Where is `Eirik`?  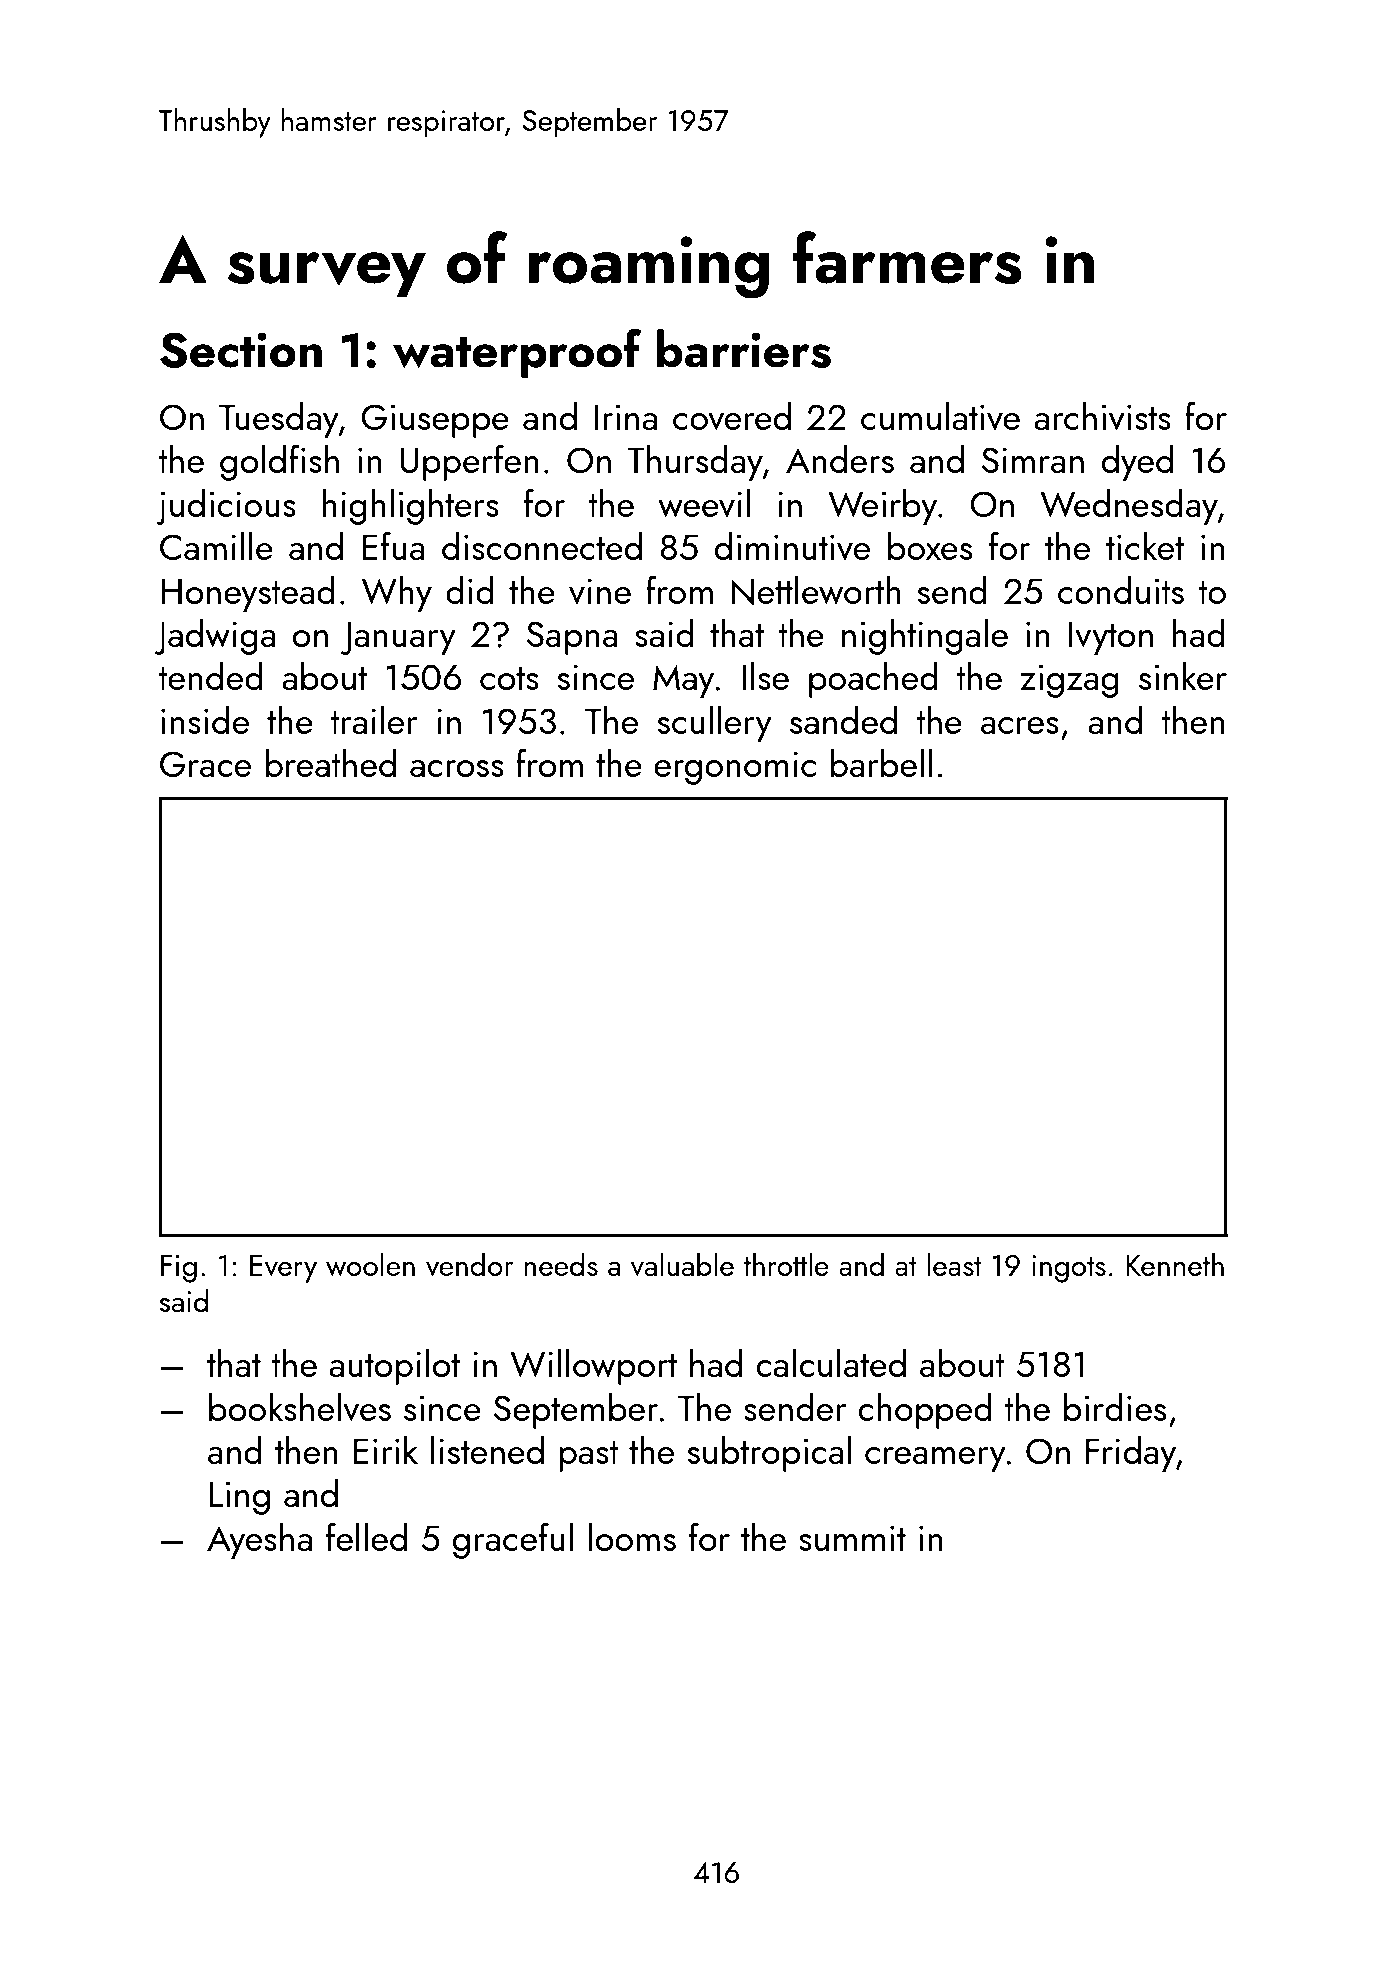 Eirik is located at coordinates (386, 1450).
